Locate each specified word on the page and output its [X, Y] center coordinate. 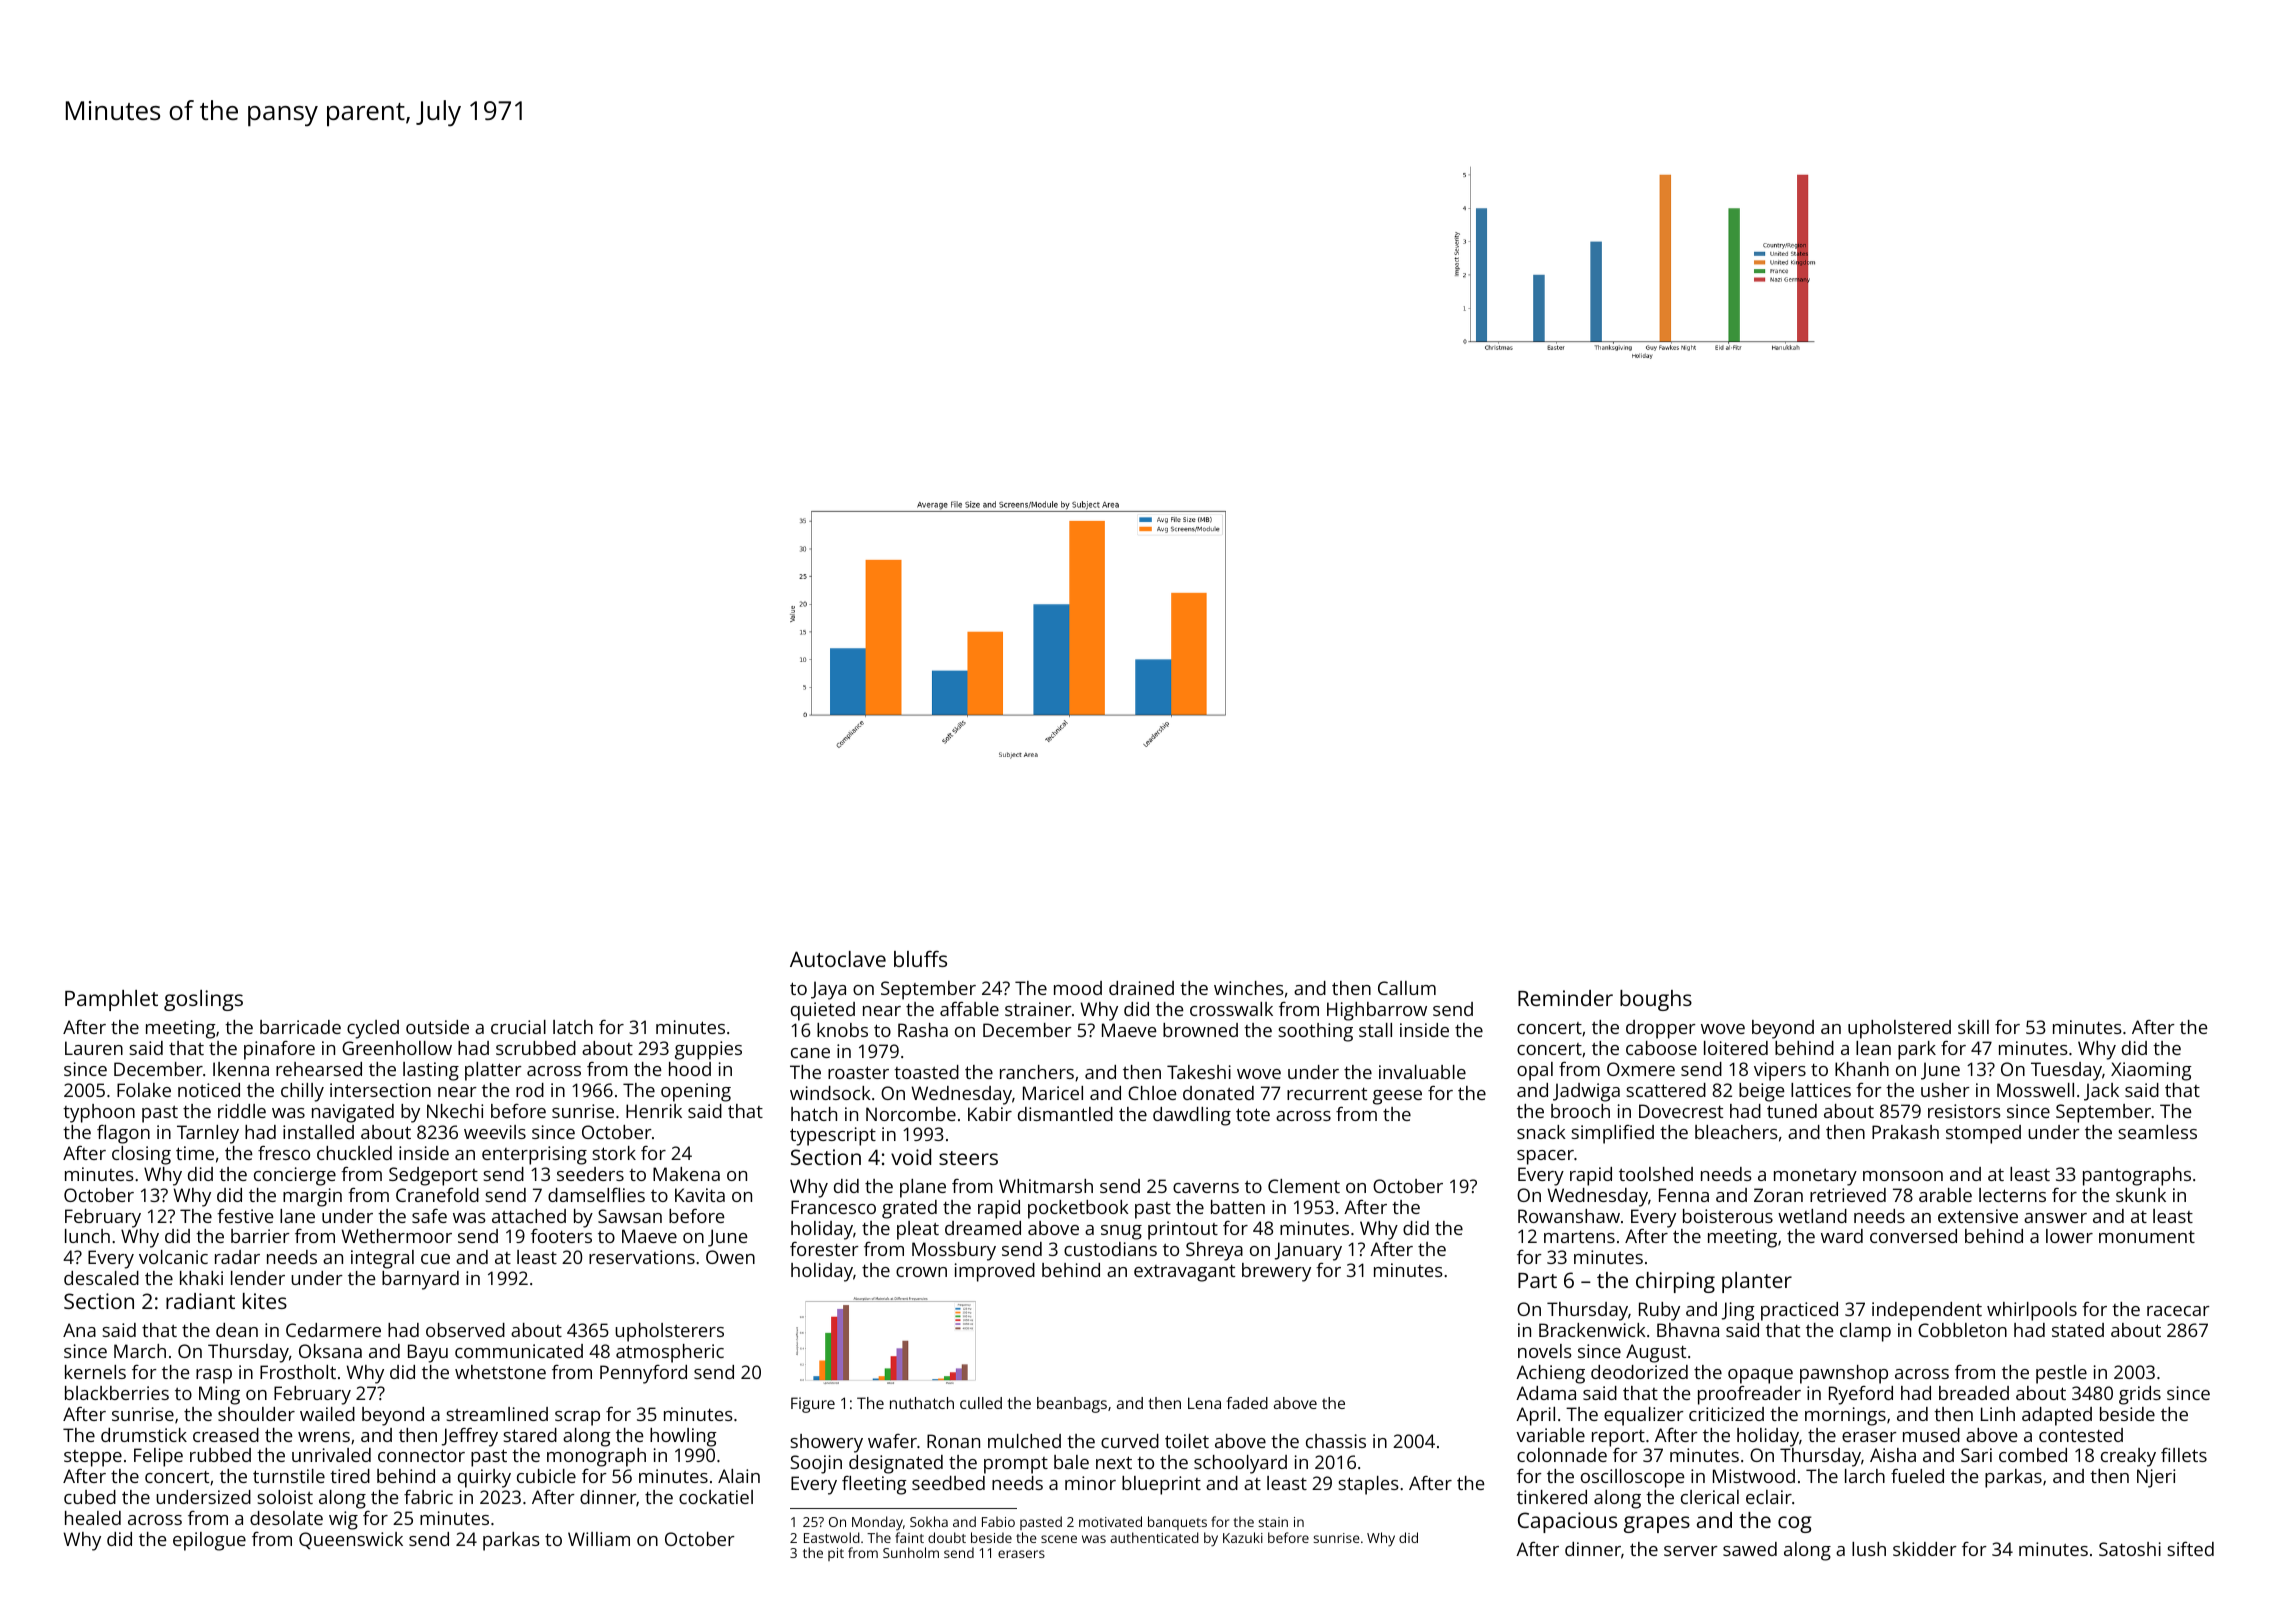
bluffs [920, 958]
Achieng [1550, 1374]
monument [2147, 1237]
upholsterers [669, 1332]
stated [2078, 1330]
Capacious [1567, 1522]
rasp [214, 1376]
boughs [1656, 1000]
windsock [830, 1093]
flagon [123, 1134]
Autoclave [838, 959]
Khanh [1862, 1069]
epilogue [209, 1541]
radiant [200, 1301]
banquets [1177, 1523]
